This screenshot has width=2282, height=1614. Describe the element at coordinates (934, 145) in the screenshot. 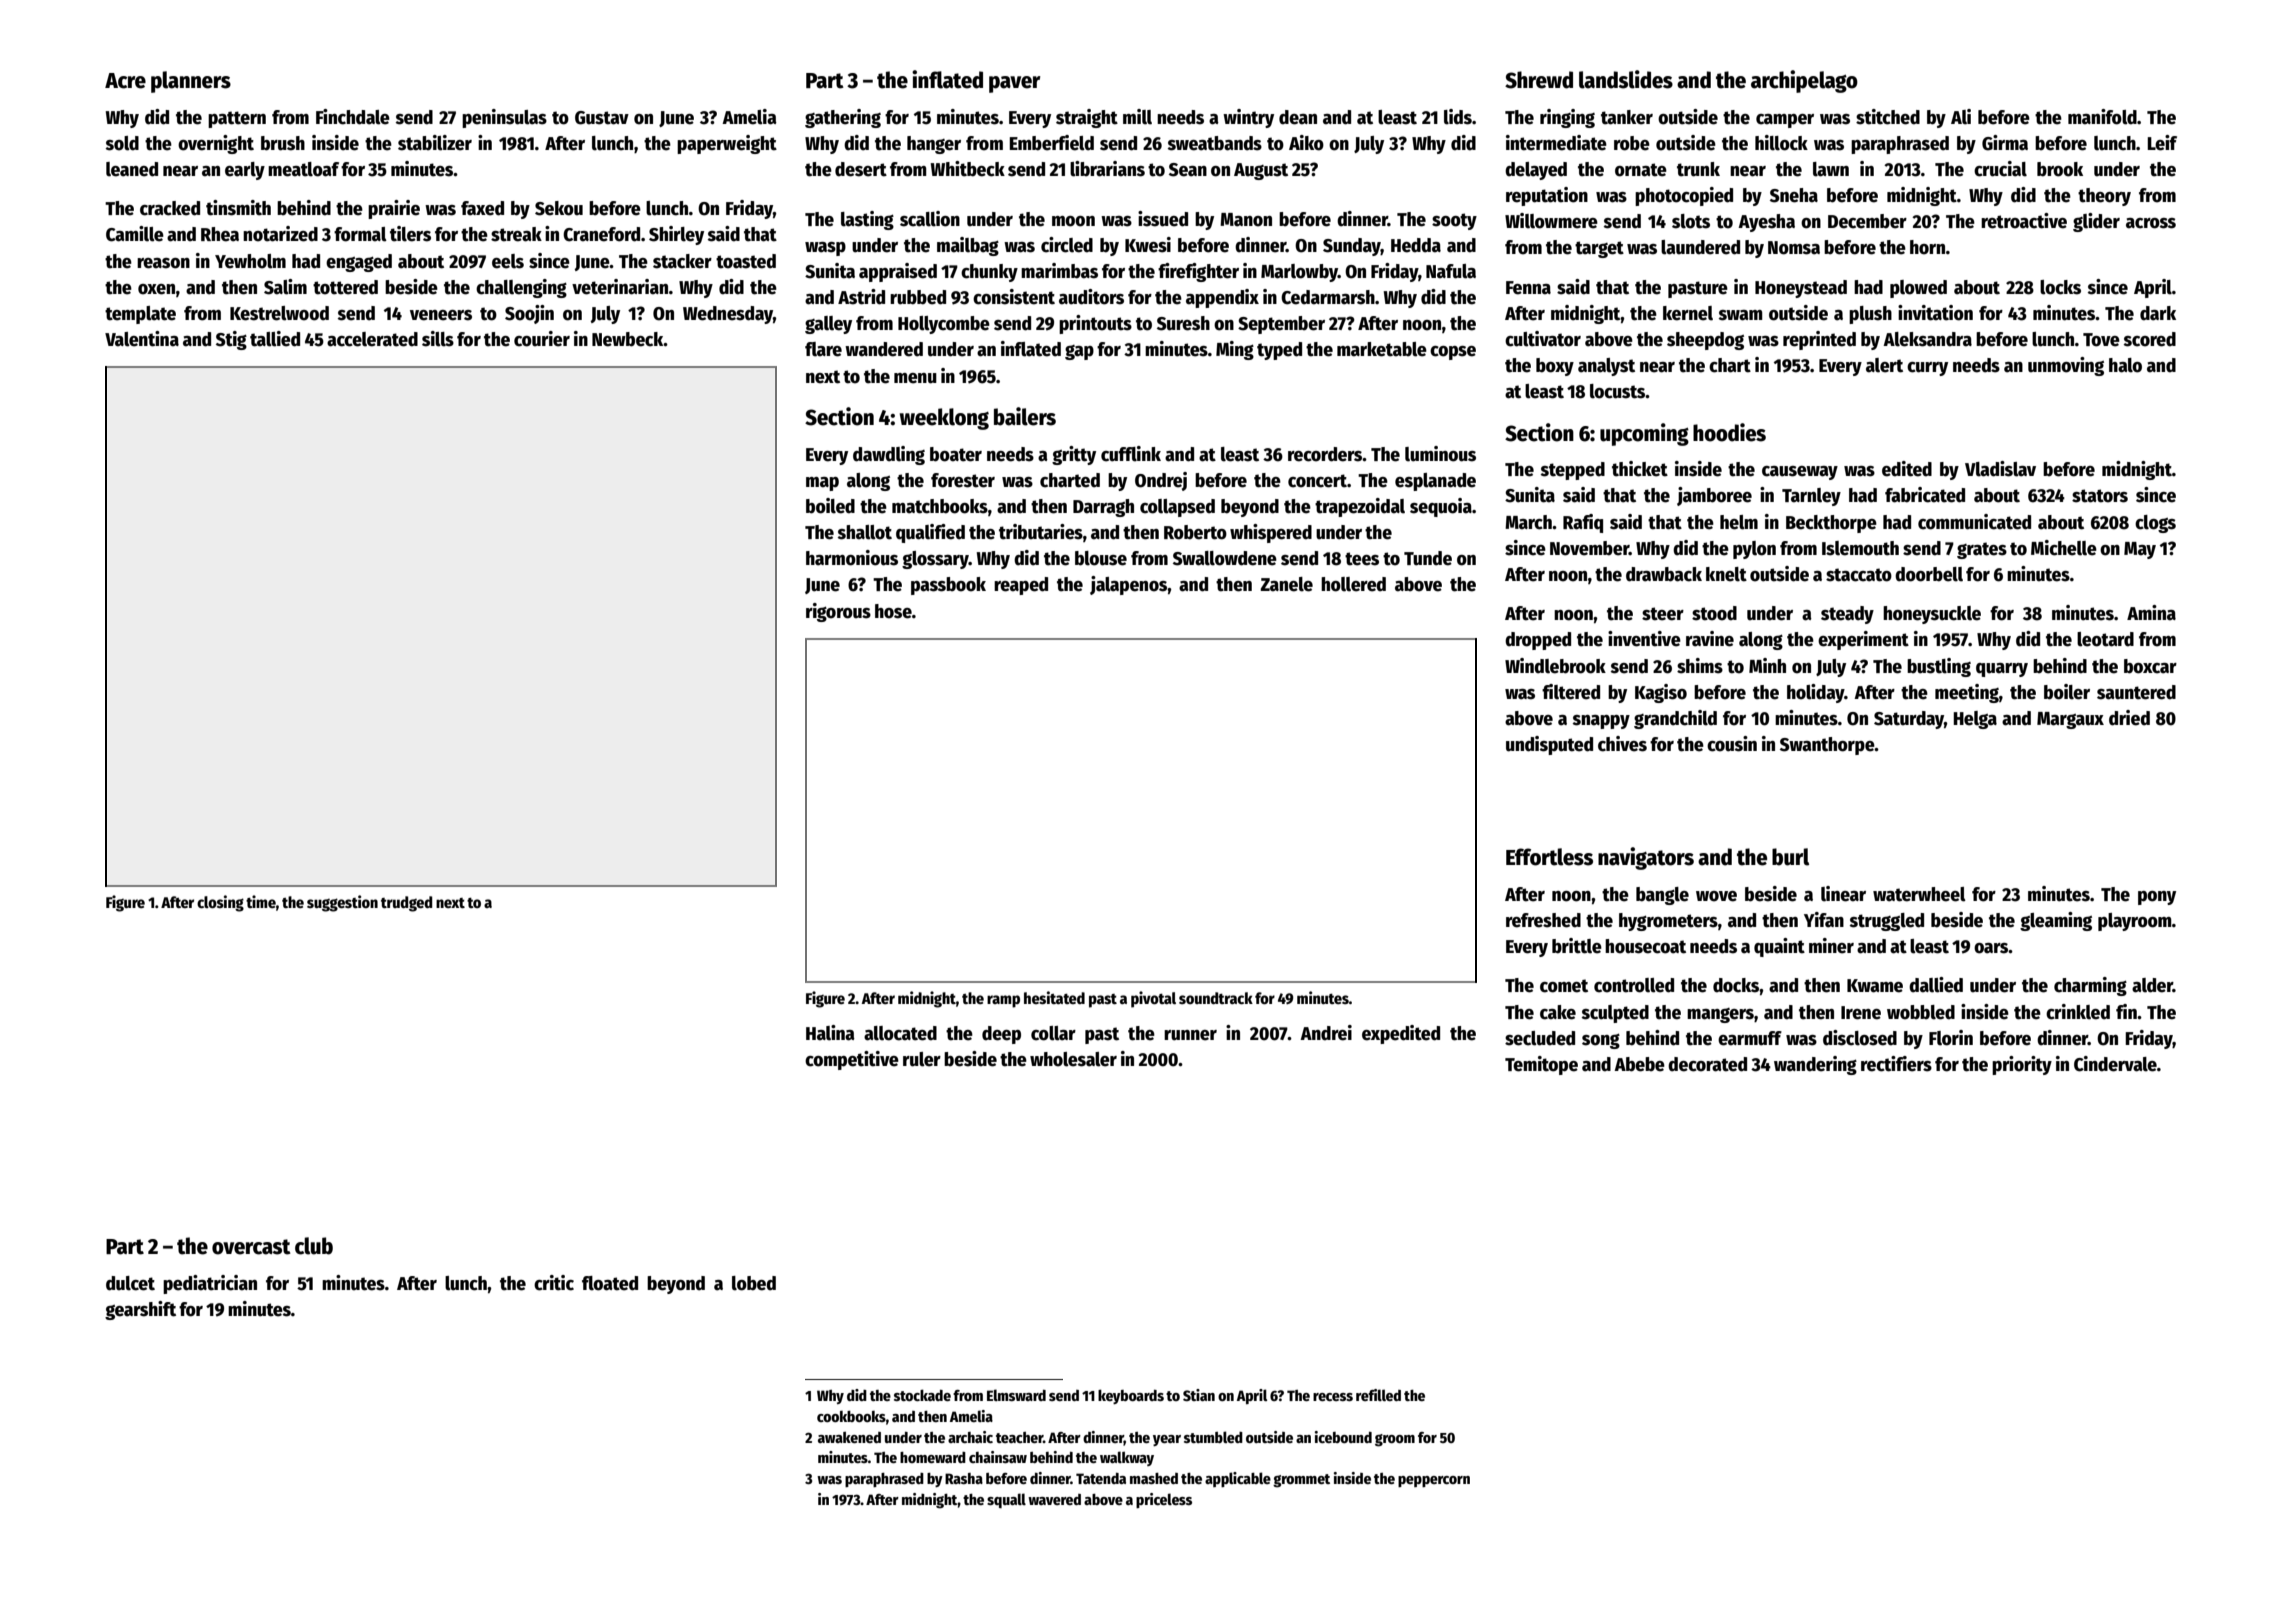

I see `hanger` at that location.
